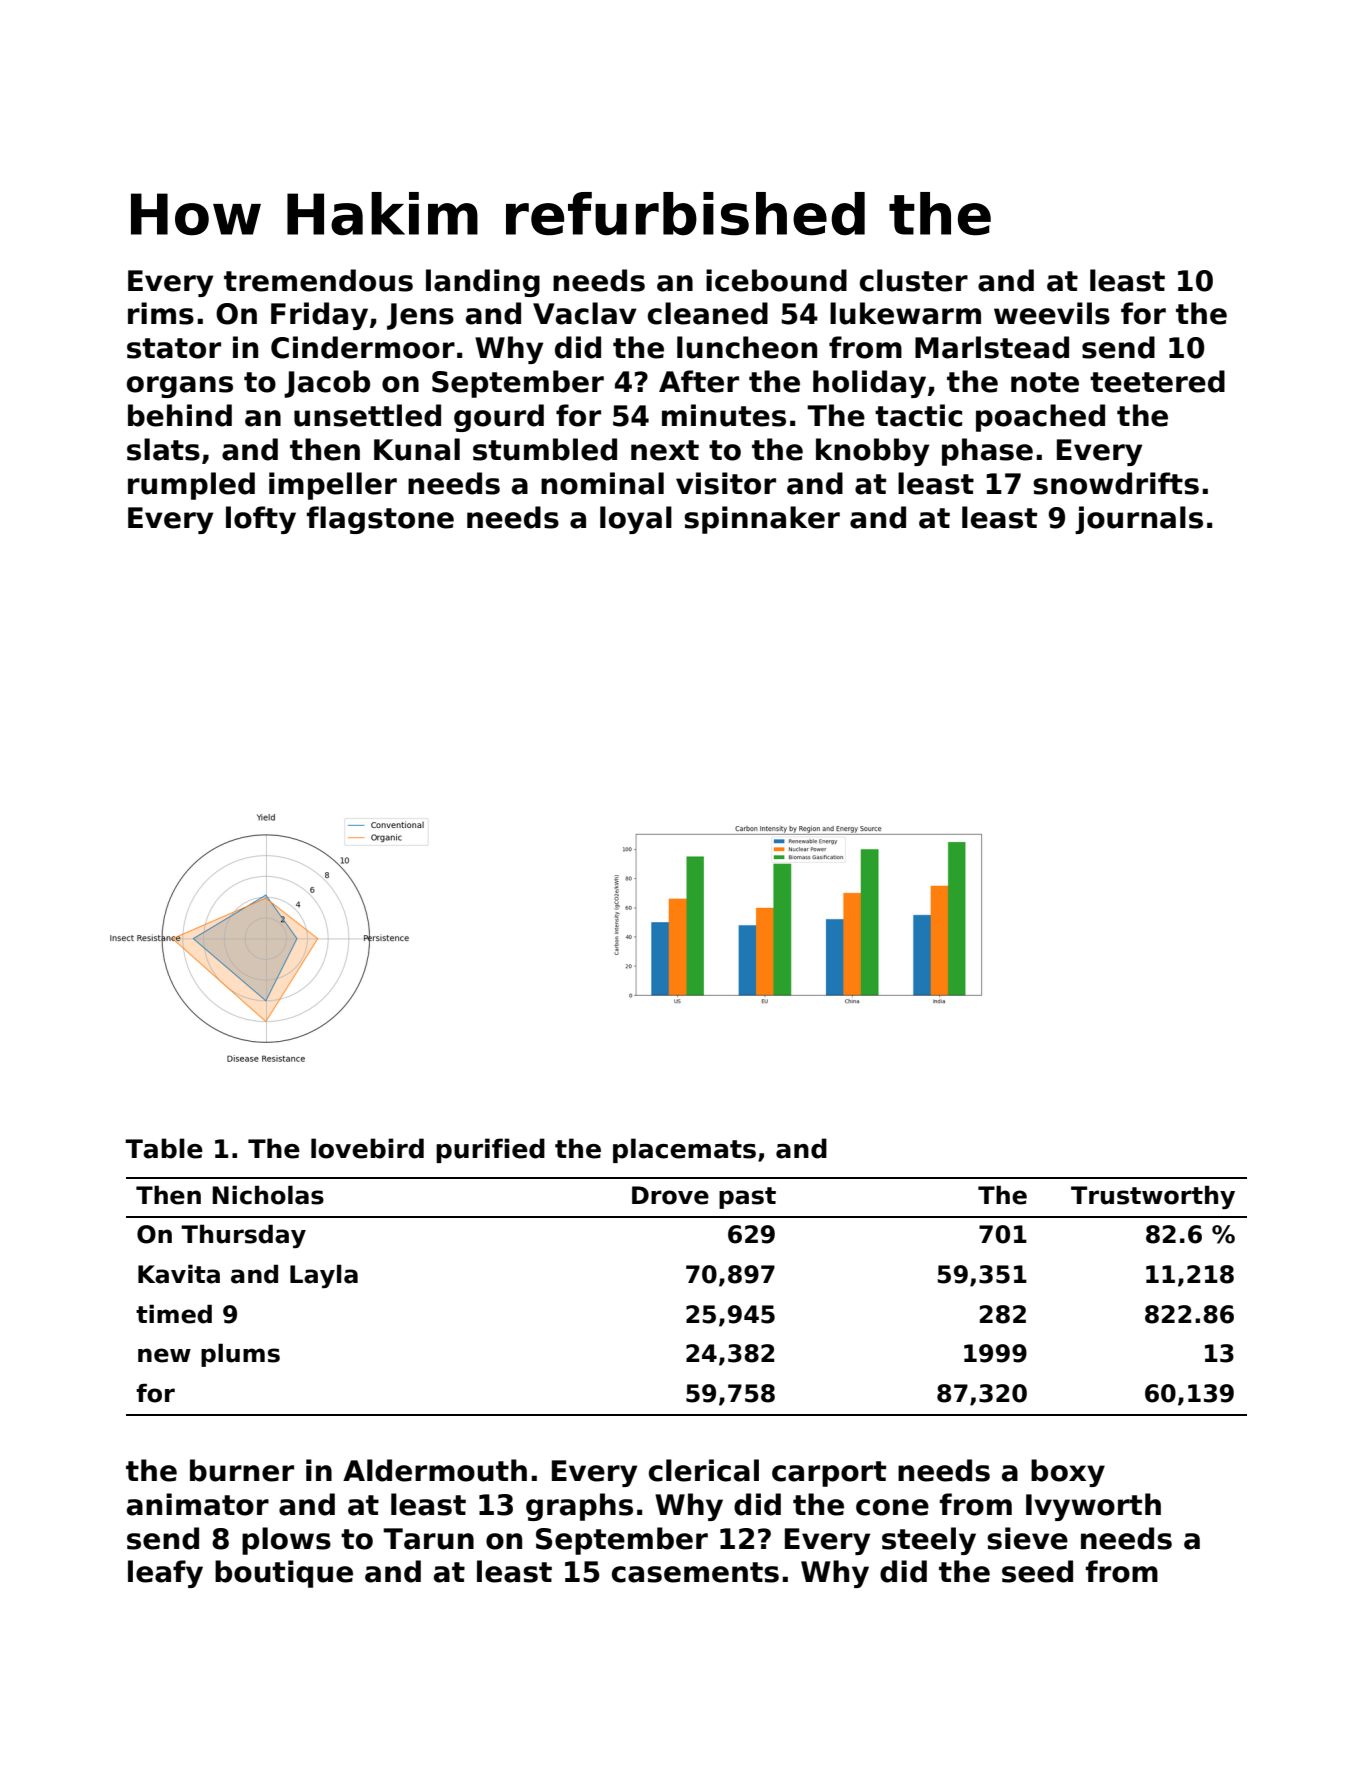 This page has height=1775, width=1372. Describe the element at coordinates (367, 1148) in the page. I see `lovebird` at that location.
